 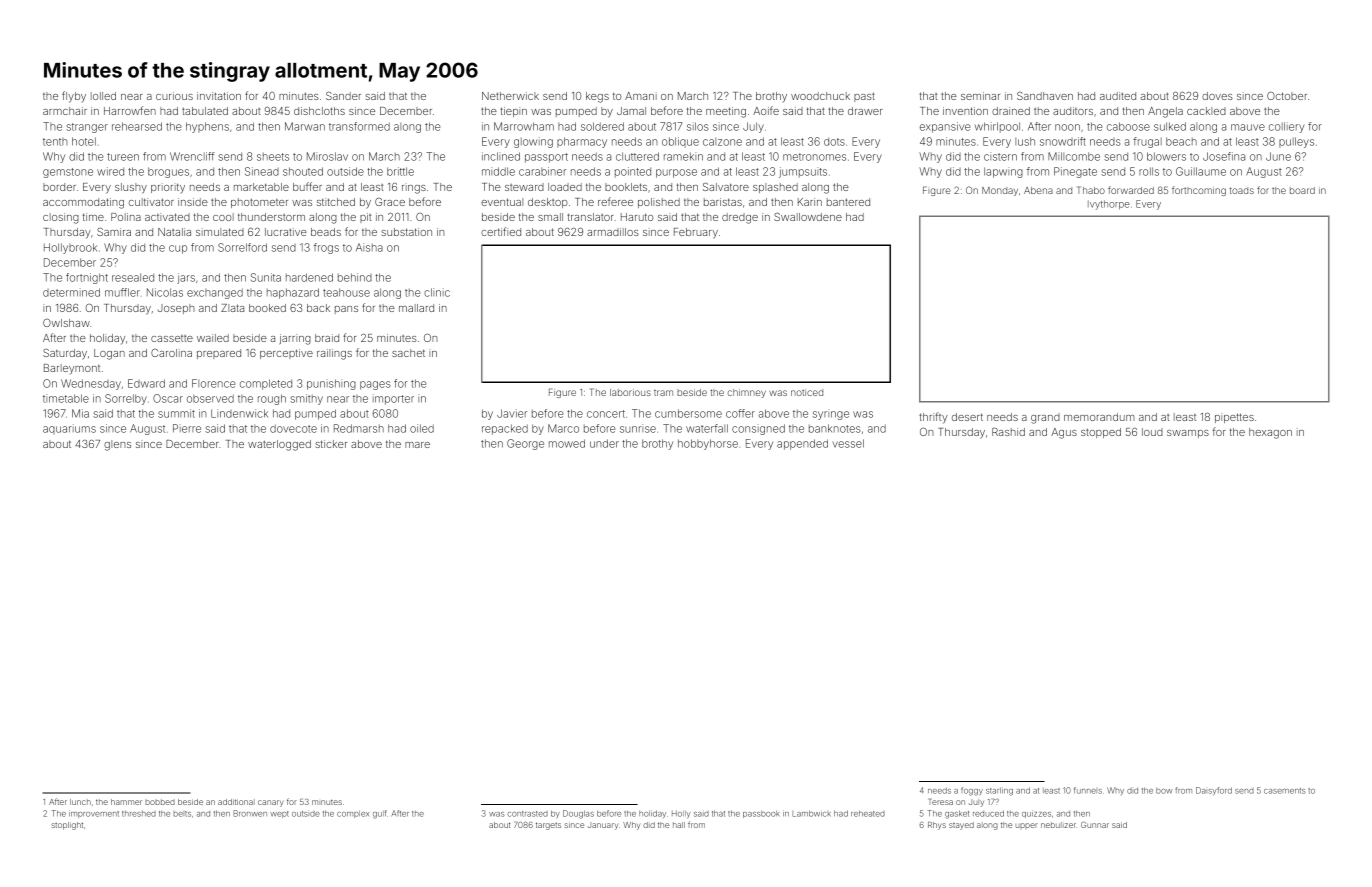 I want to click on aquariums, so click(x=69, y=429).
